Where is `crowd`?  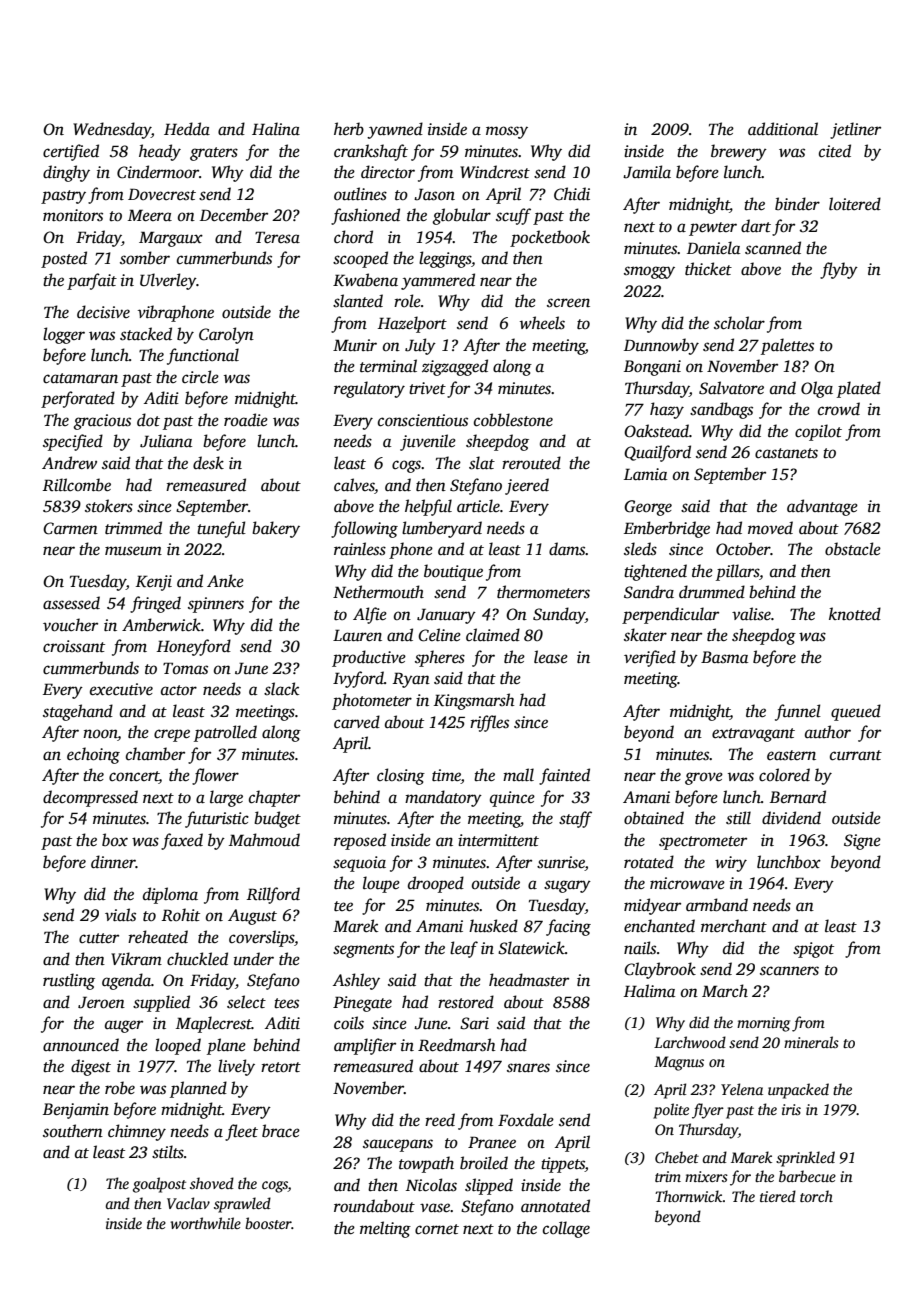 crowd is located at coordinates (839, 409).
